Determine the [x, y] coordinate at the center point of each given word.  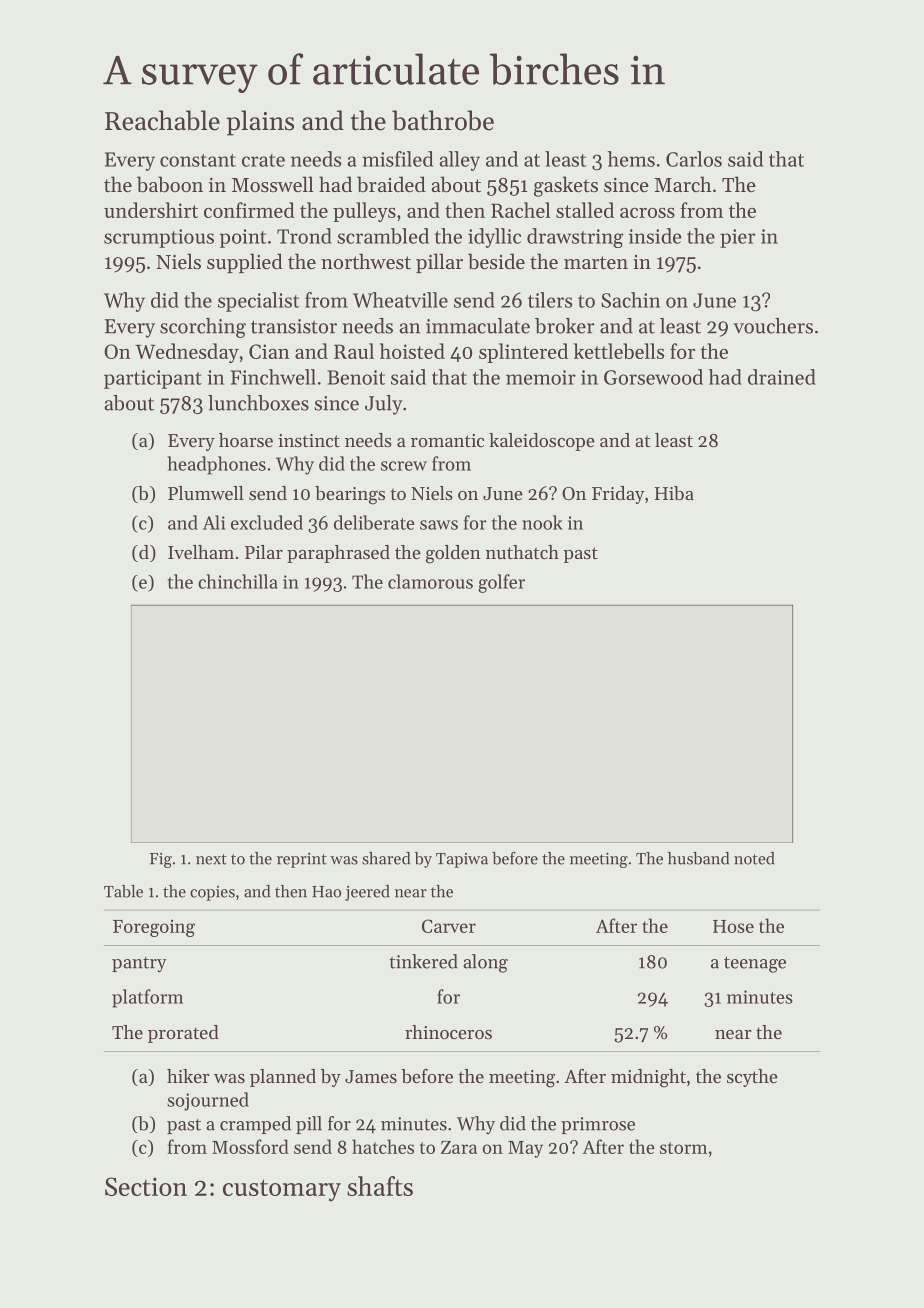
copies [212, 893]
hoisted [412, 351]
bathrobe [443, 120]
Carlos [694, 159]
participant [153, 379]
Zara [459, 1147]
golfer [501, 583]
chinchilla [238, 581]
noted [754, 858]
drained [782, 377]
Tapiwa [462, 860]
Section [146, 1186]
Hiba [674, 493]
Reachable [162, 120]
